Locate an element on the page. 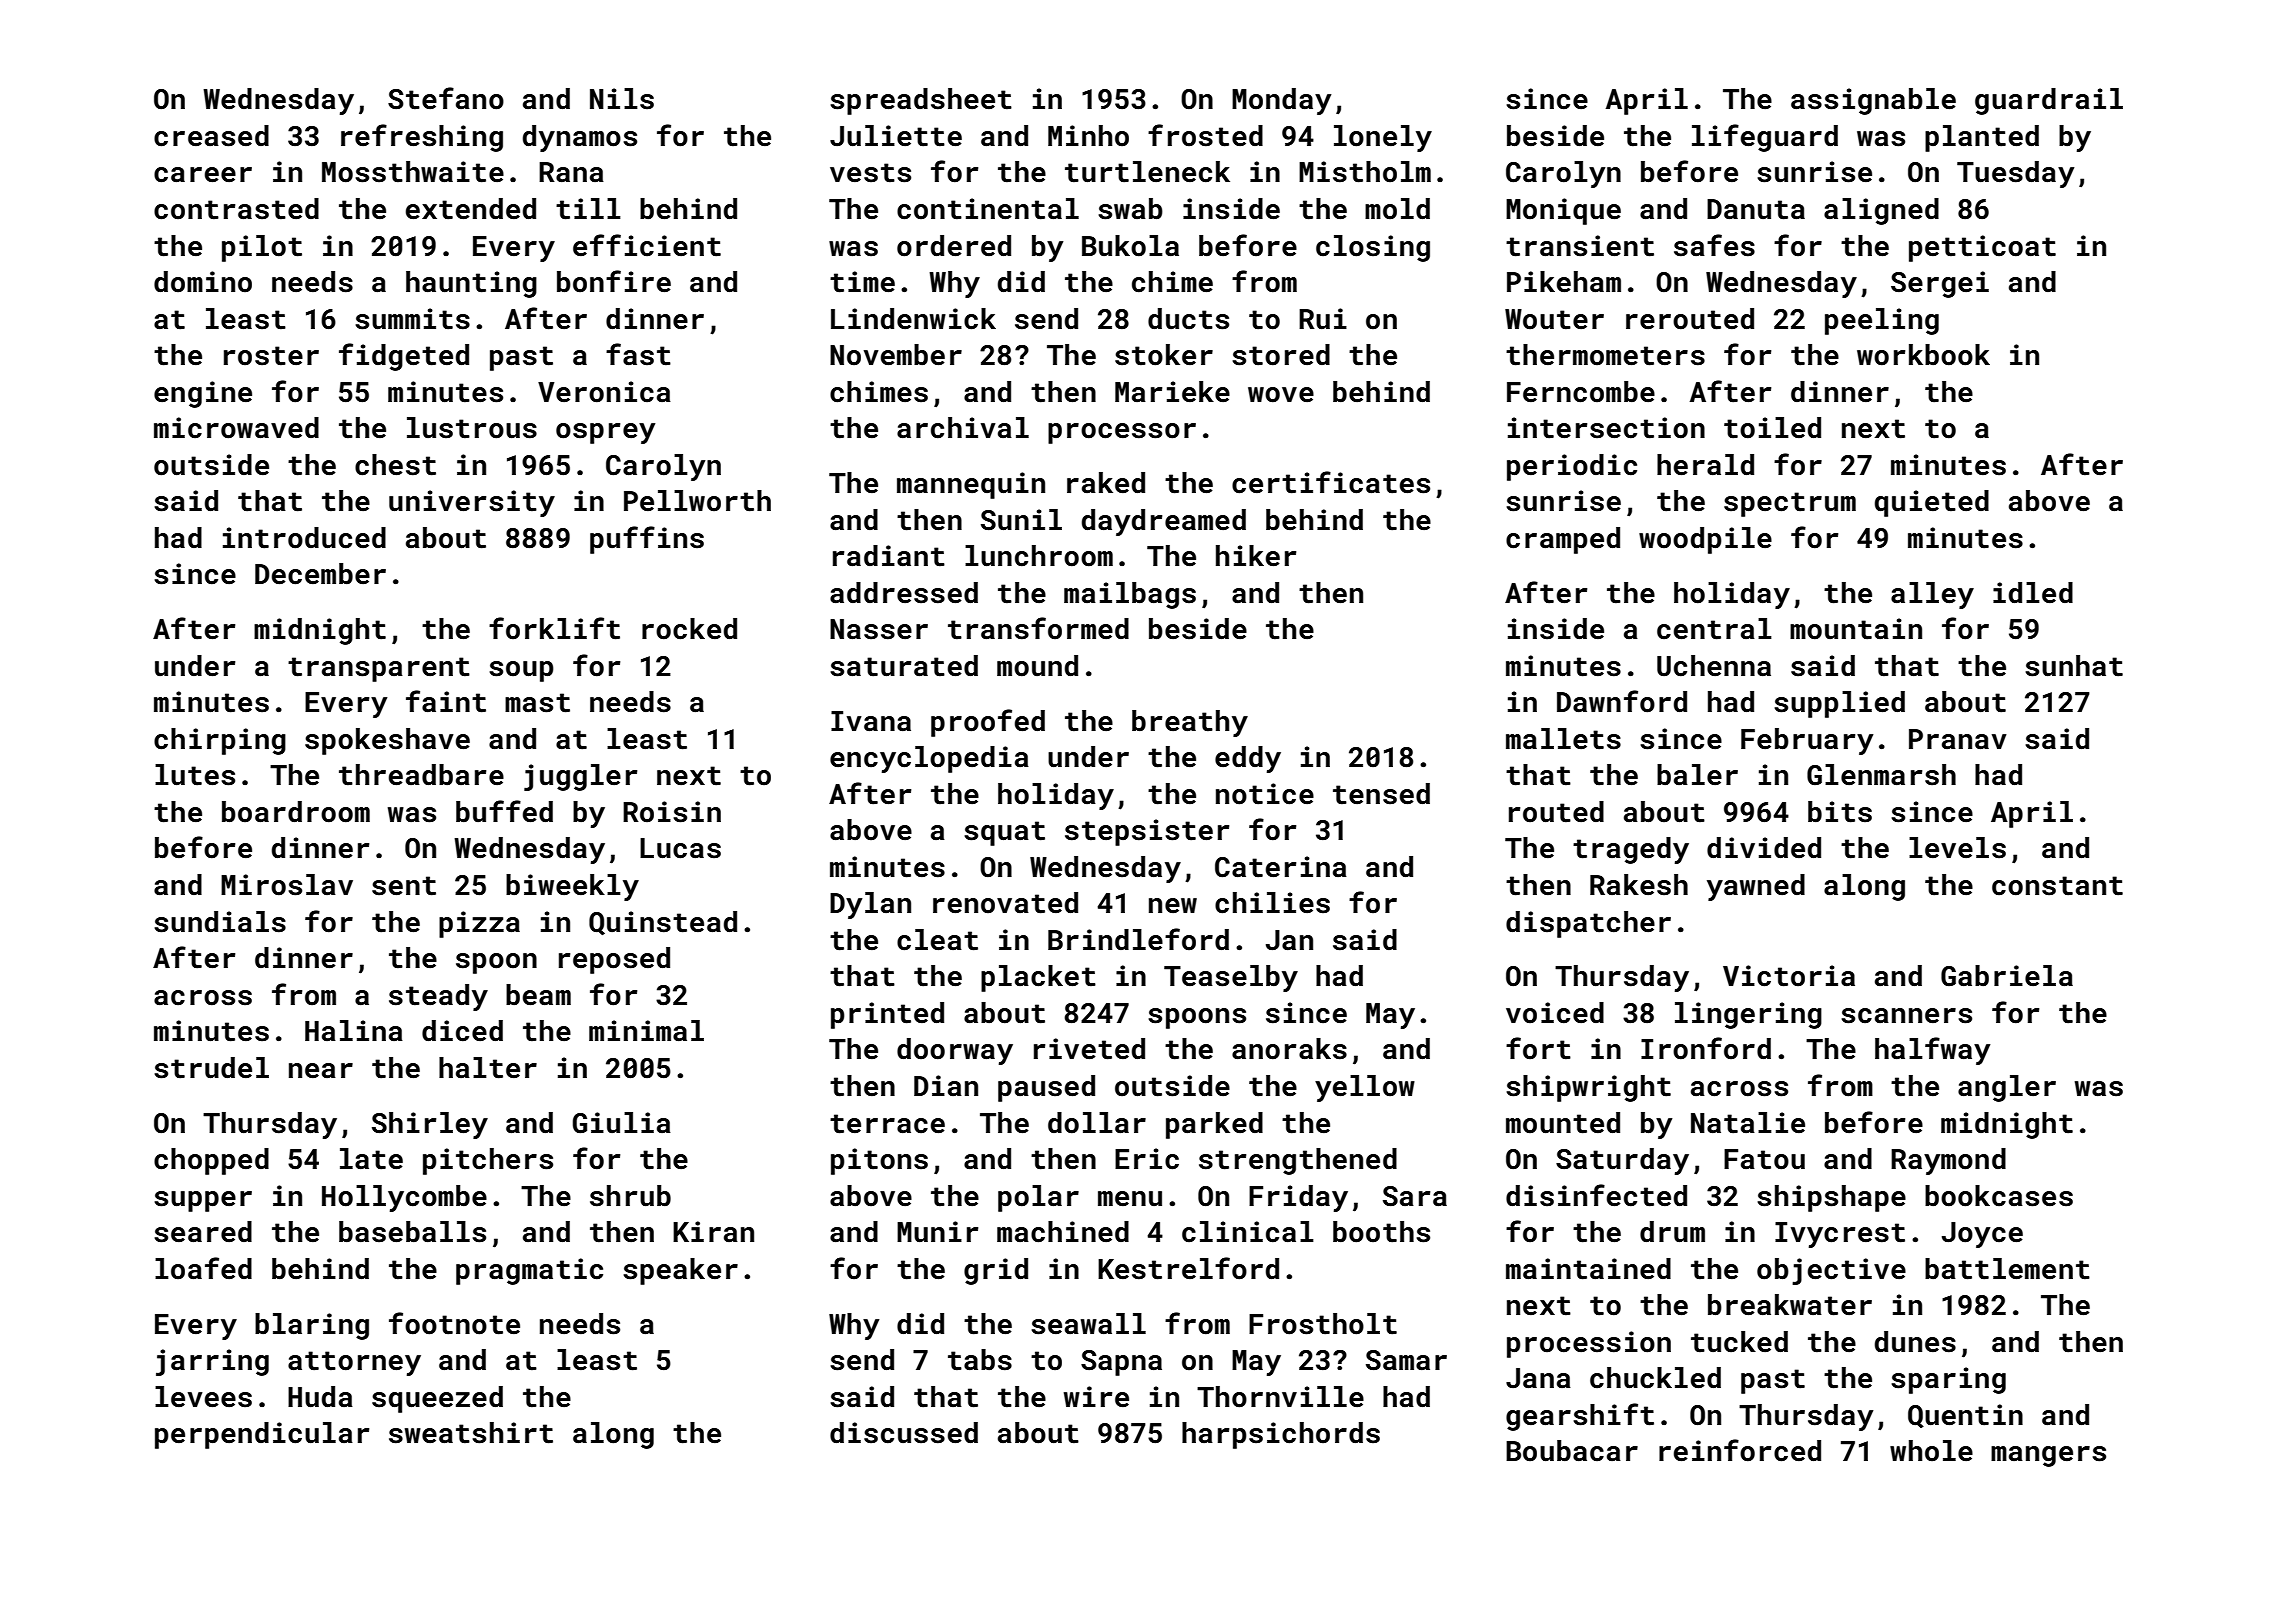 This image has height=1620, width=2292. assignable is located at coordinates (1873, 101).
